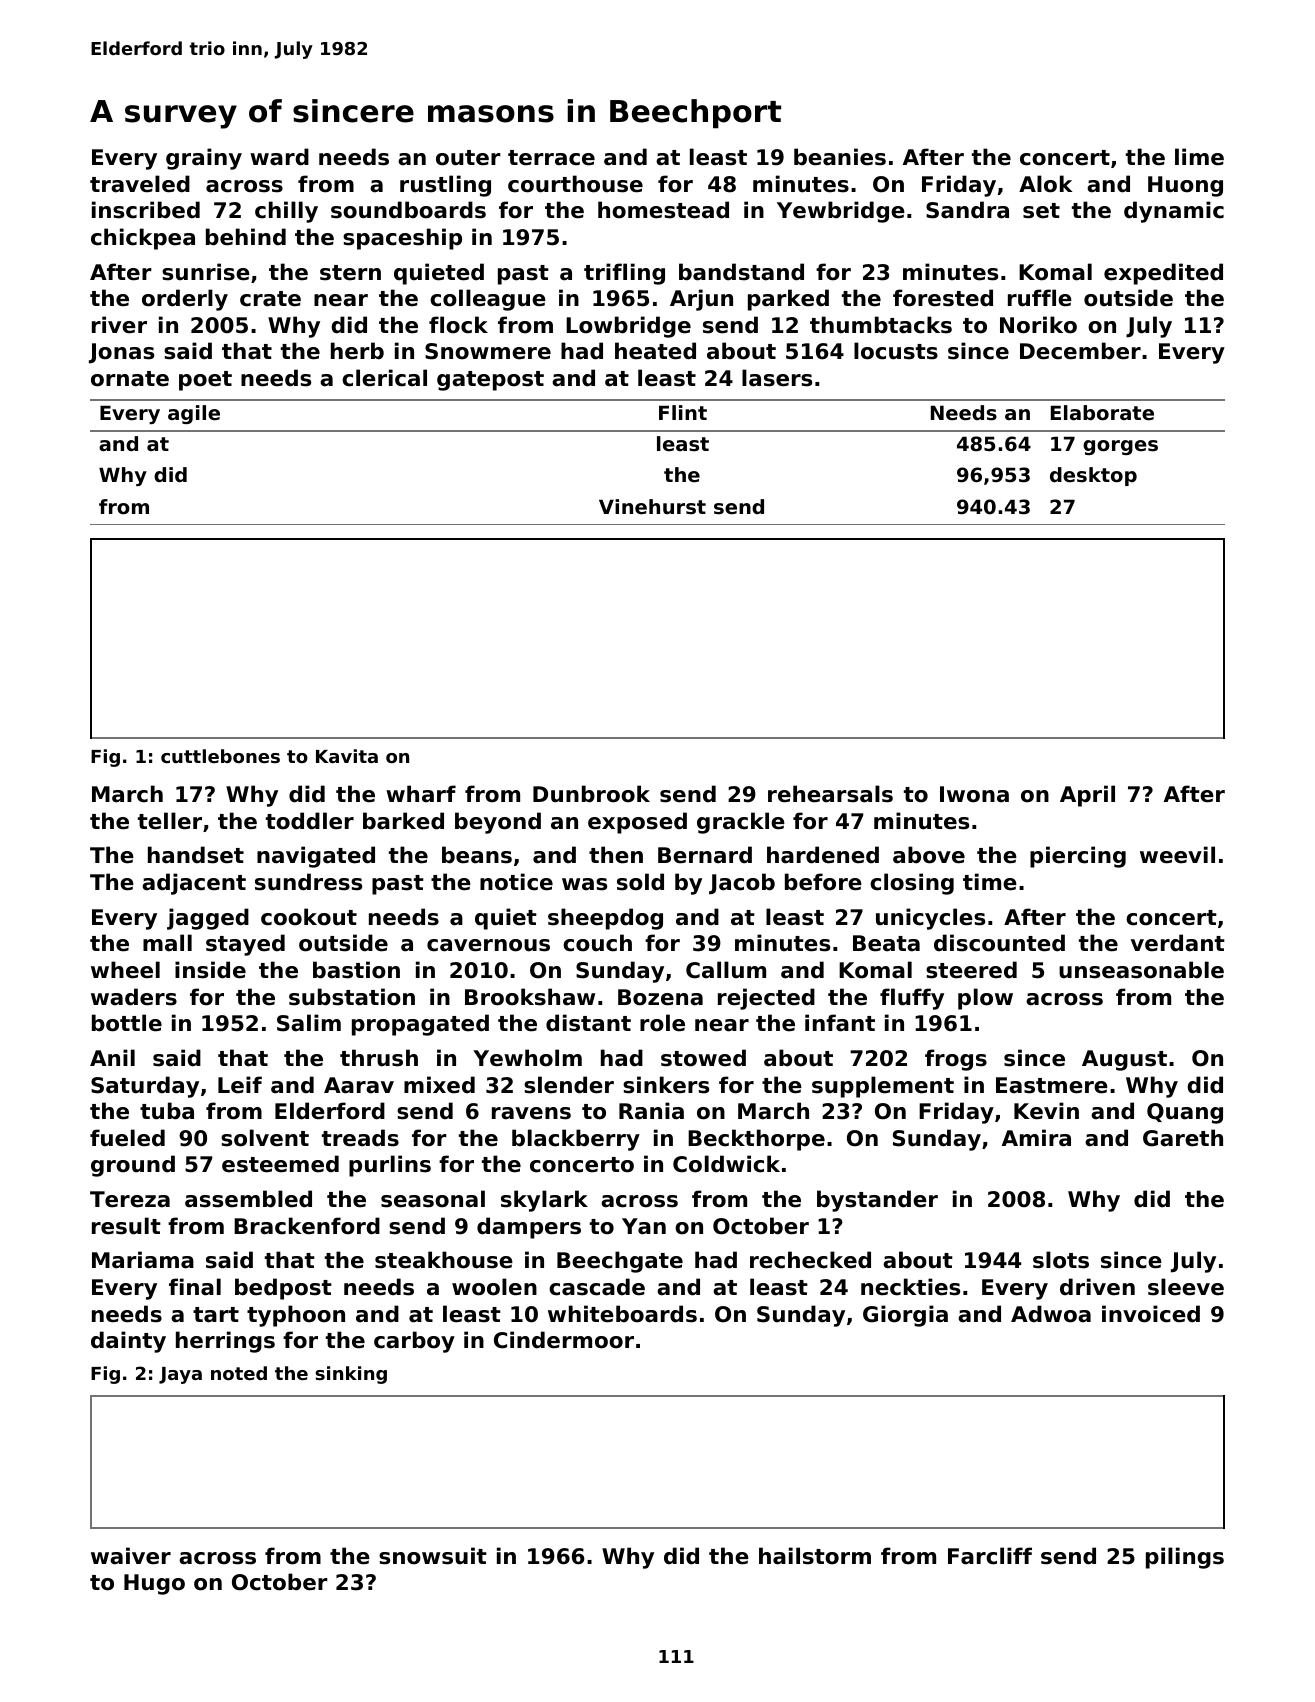 The height and width of the page is (1702, 1315). What do you see at coordinates (347, 756) in the page?
I see `Kavita` at bounding box center [347, 756].
